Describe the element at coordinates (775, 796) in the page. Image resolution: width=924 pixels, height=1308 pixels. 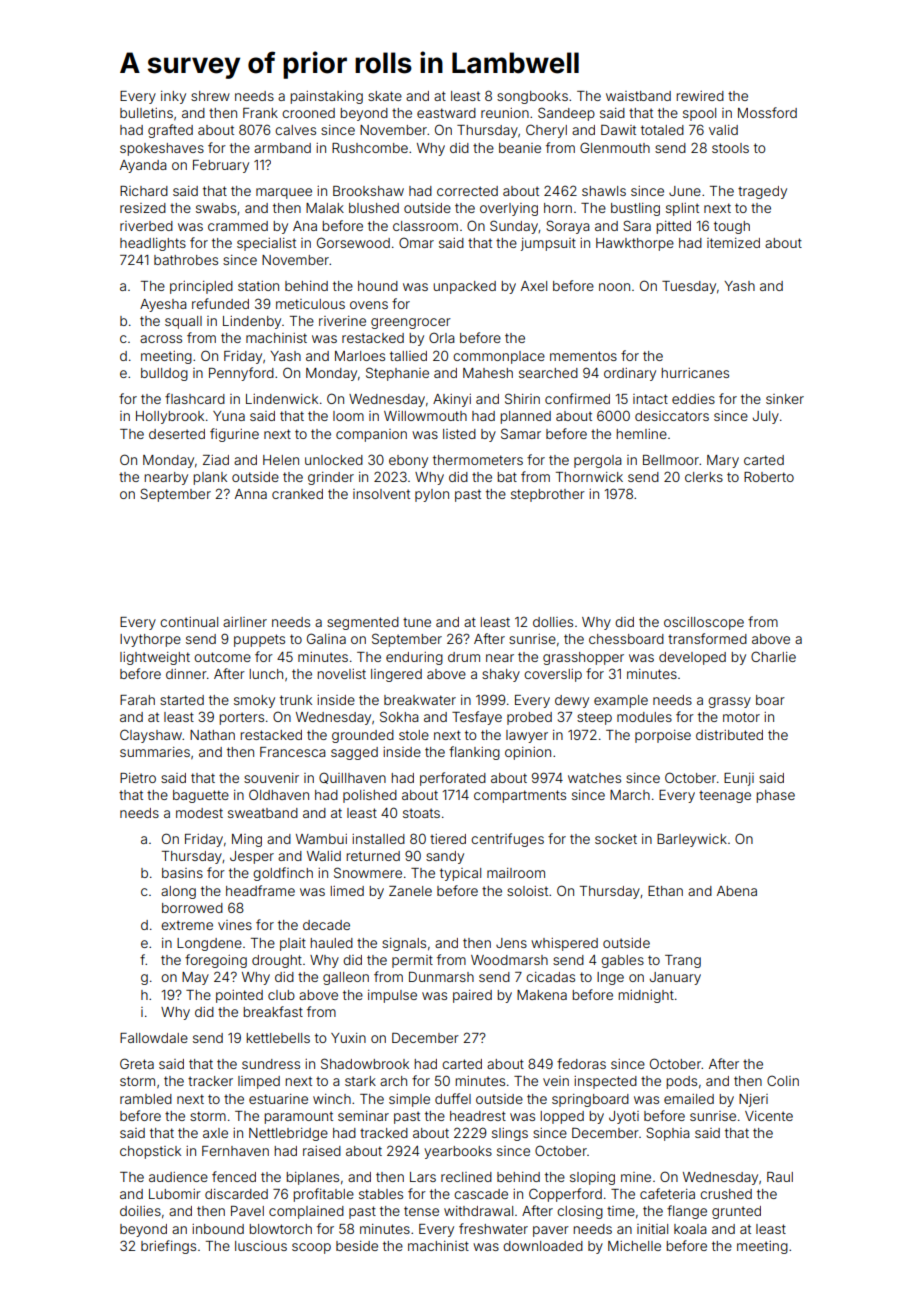
I see `phase` at that location.
